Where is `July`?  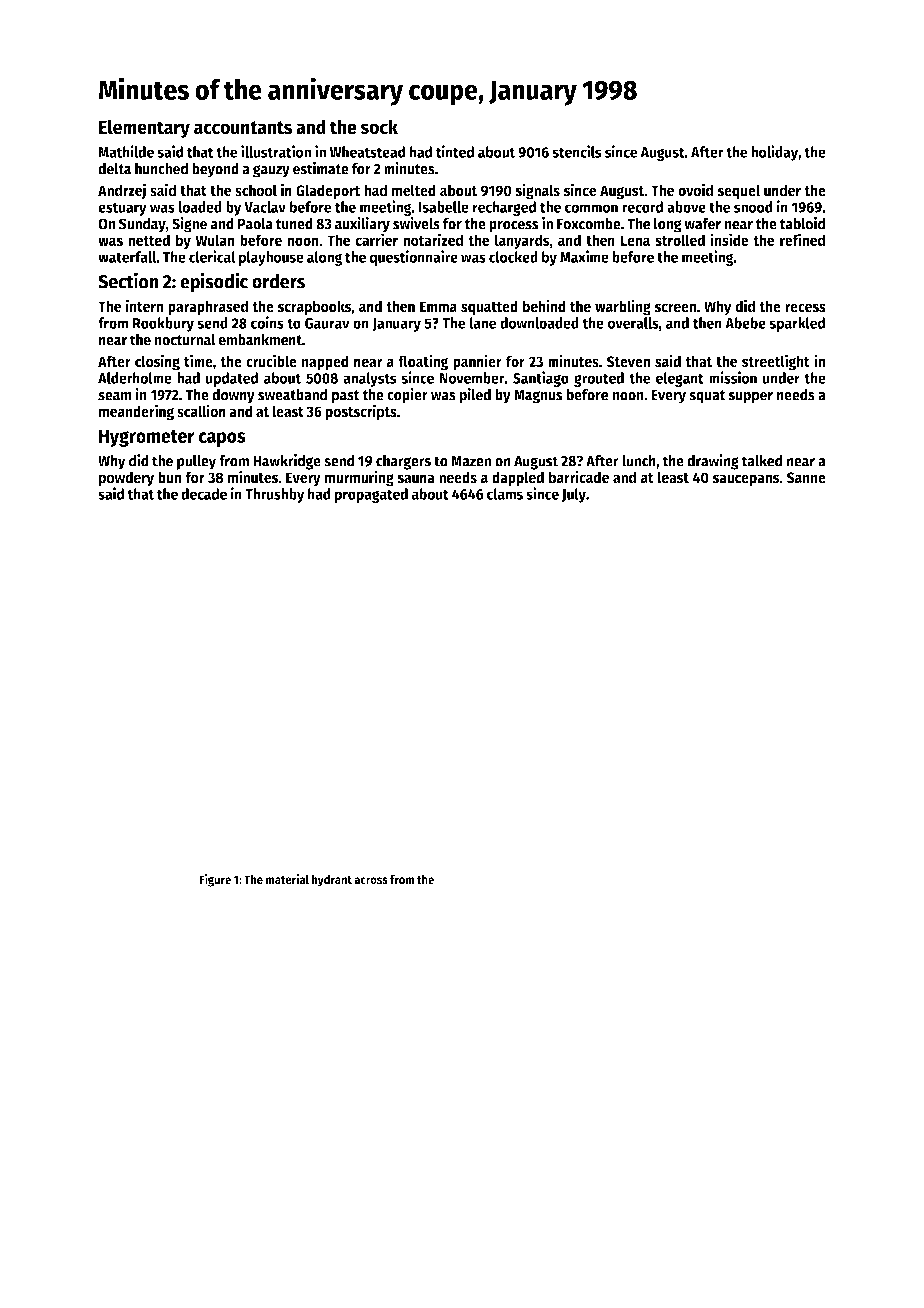
July is located at coordinates (574, 495).
